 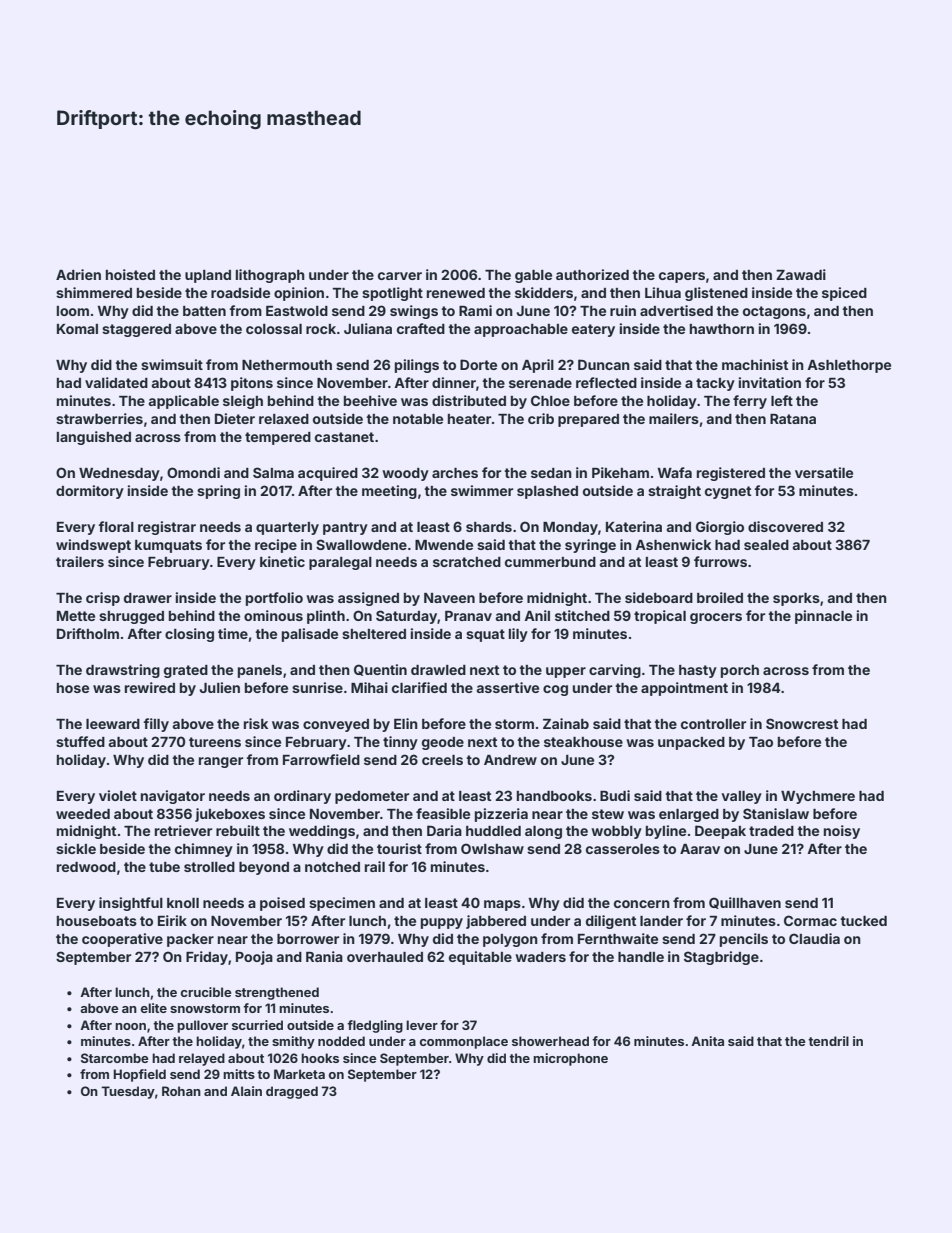 I want to click on Claudia, so click(x=814, y=938).
